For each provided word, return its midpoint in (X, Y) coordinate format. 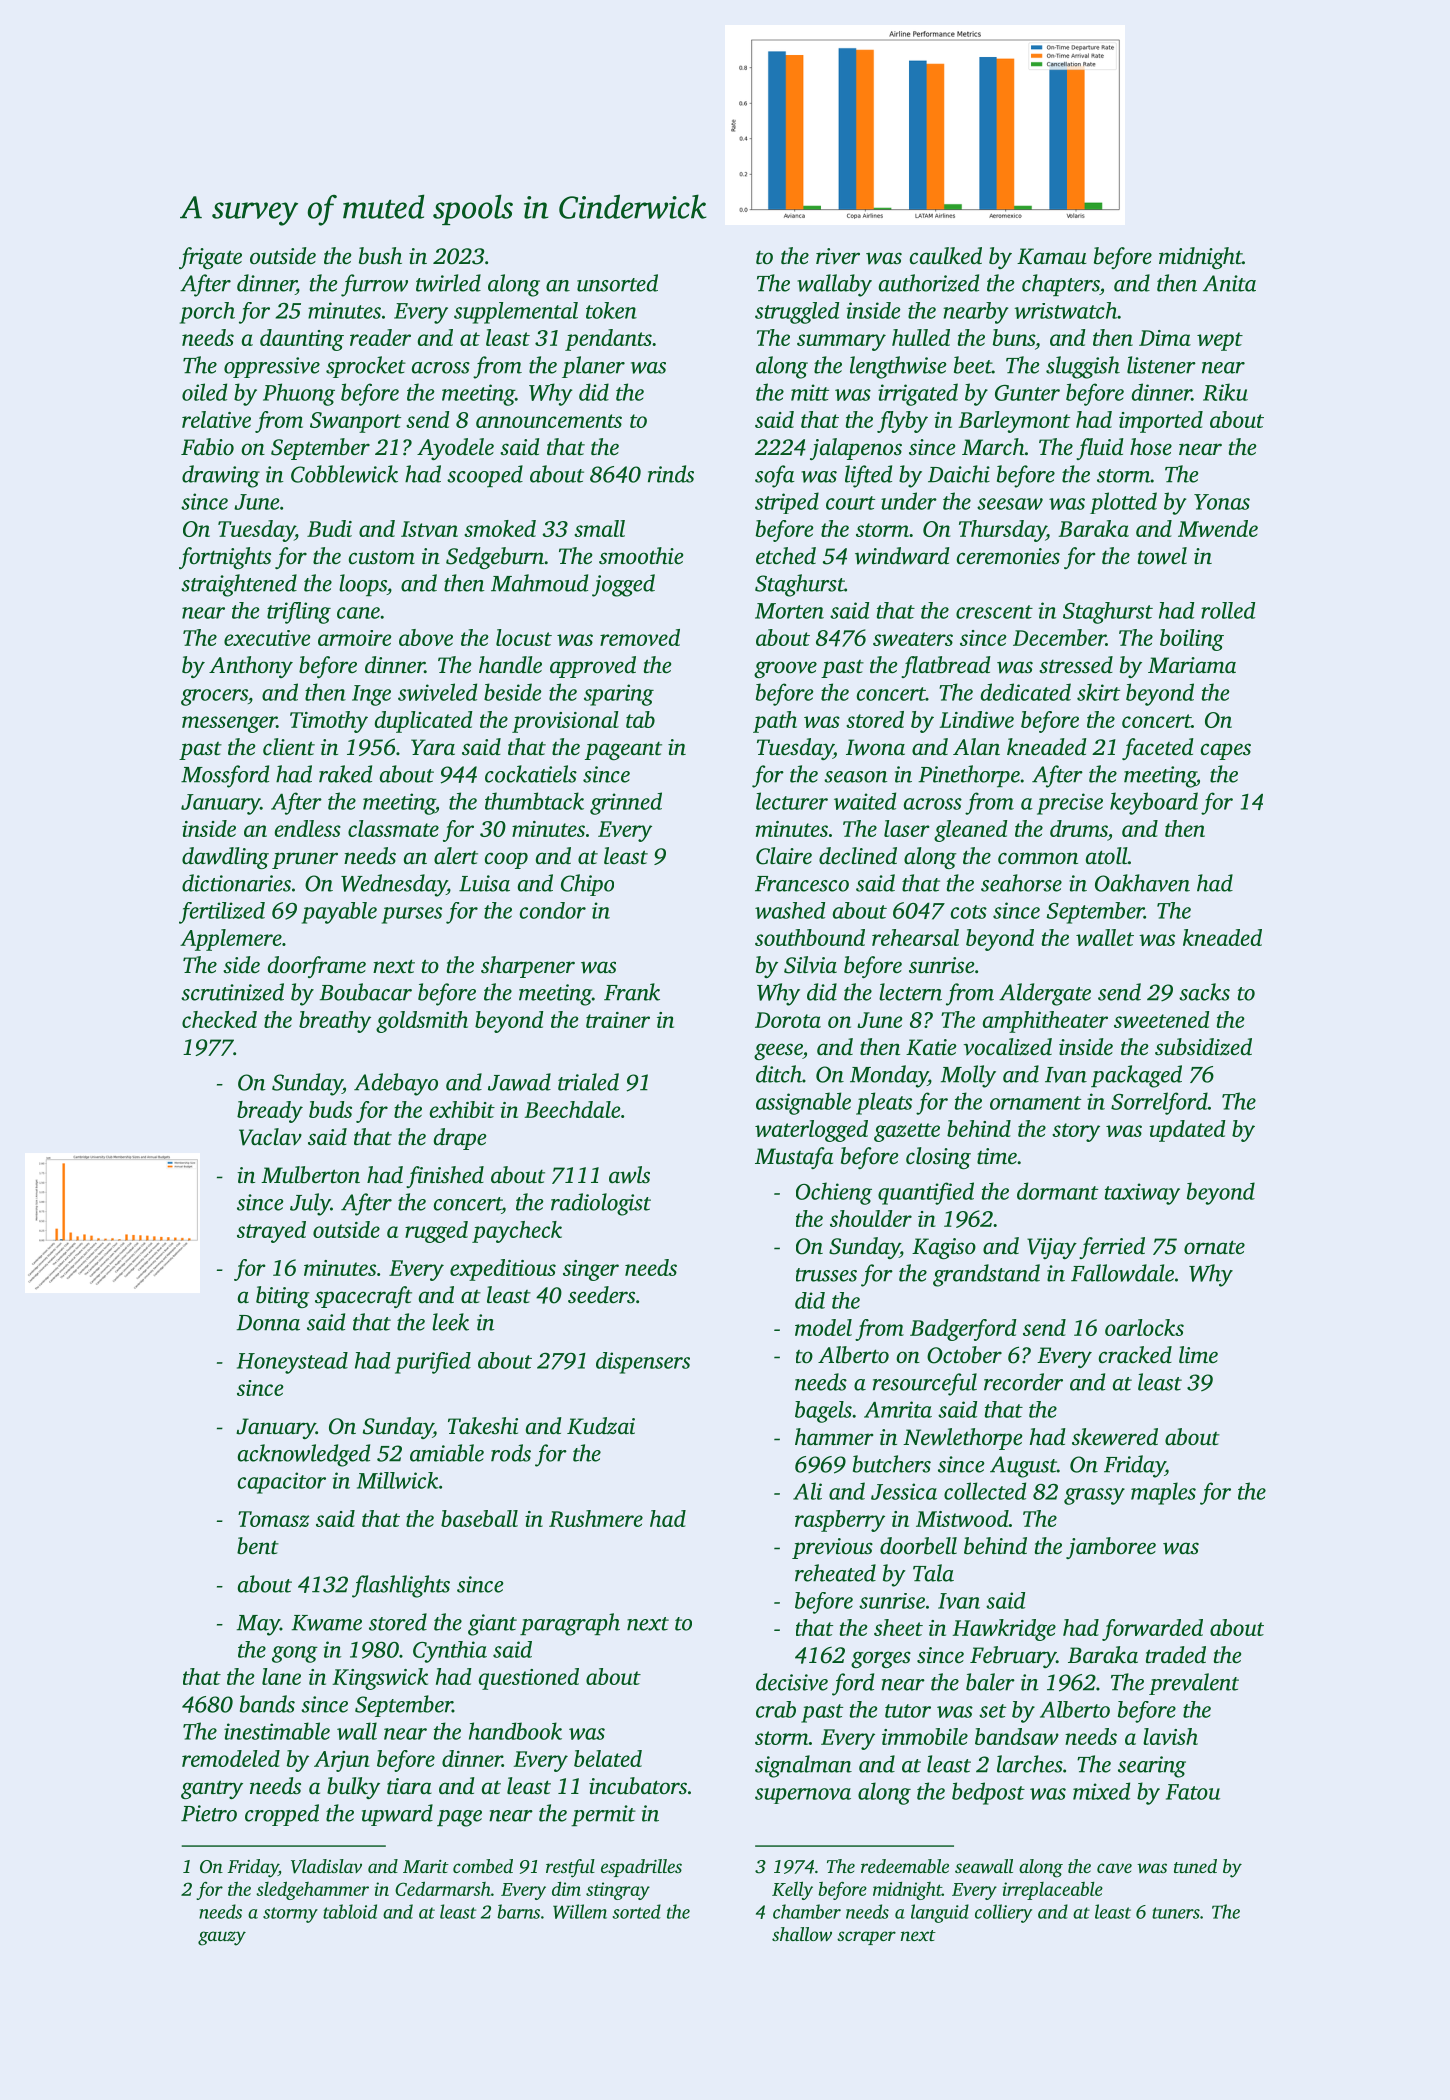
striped (787, 503)
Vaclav (270, 1137)
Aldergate (1045, 994)
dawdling (225, 858)
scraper (866, 1938)
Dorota (788, 1020)
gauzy (222, 1938)
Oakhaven (1142, 883)
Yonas (1222, 502)
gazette (907, 1132)
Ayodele (455, 449)
